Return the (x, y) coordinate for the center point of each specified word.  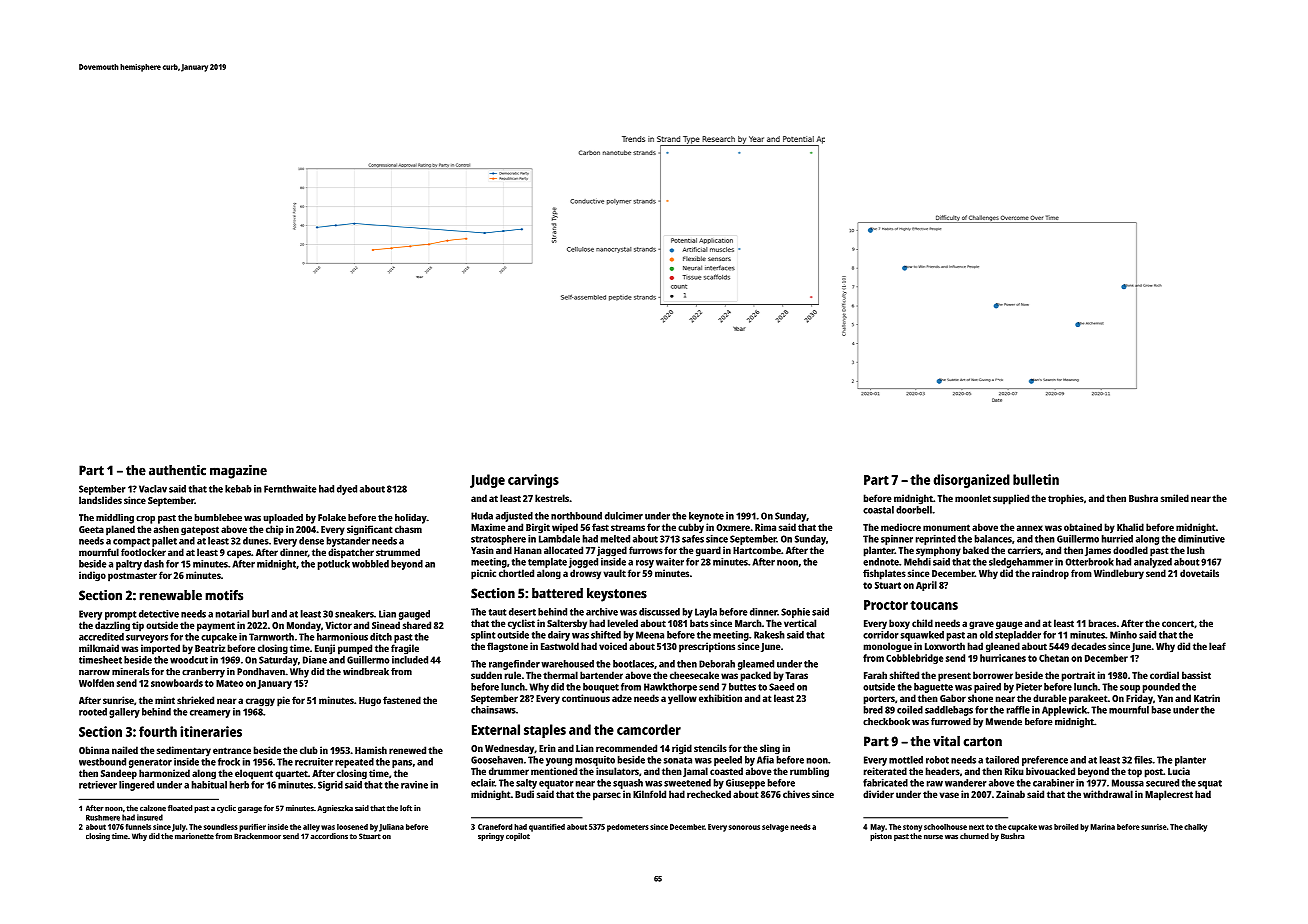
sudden (486, 675)
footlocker (143, 552)
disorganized (972, 481)
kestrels (552, 498)
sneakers (354, 614)
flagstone (507, 647)
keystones (617, 595)
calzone (153, 808)
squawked (922, 636)
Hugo (370, 702)
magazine (238, 472)
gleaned (1003, 647)
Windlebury (1119, 574)
